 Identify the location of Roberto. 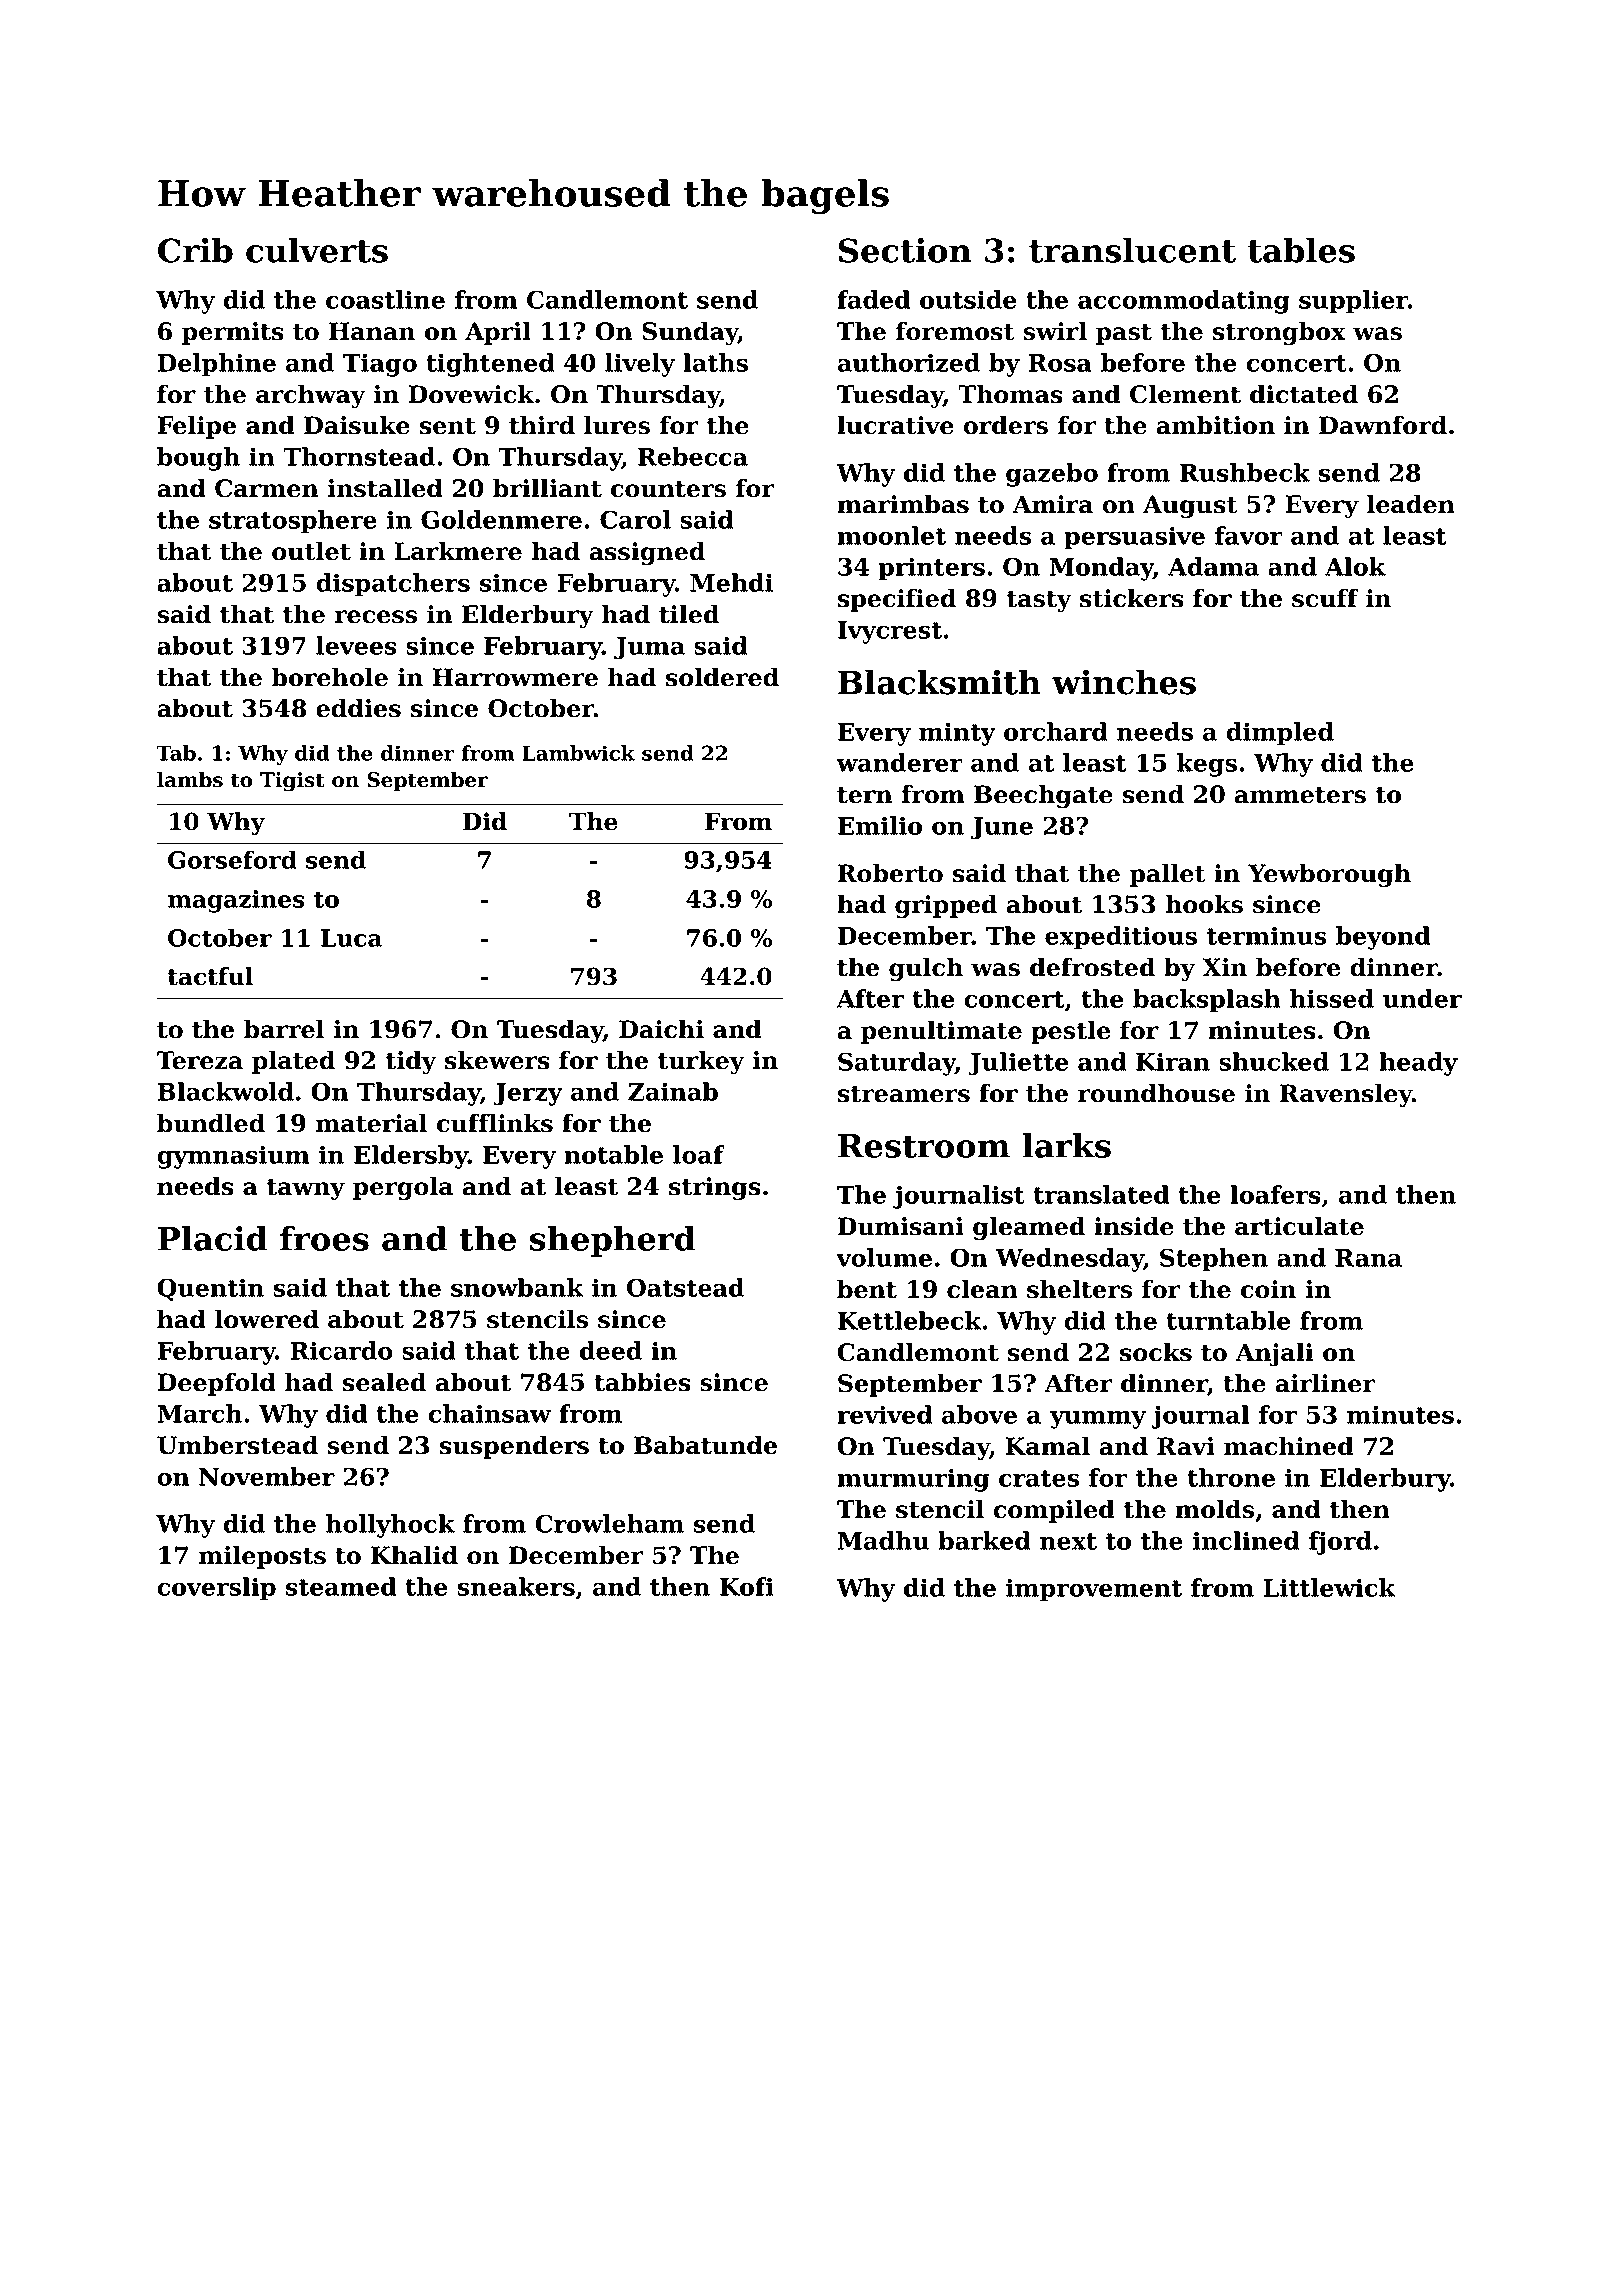
(890, 873).
